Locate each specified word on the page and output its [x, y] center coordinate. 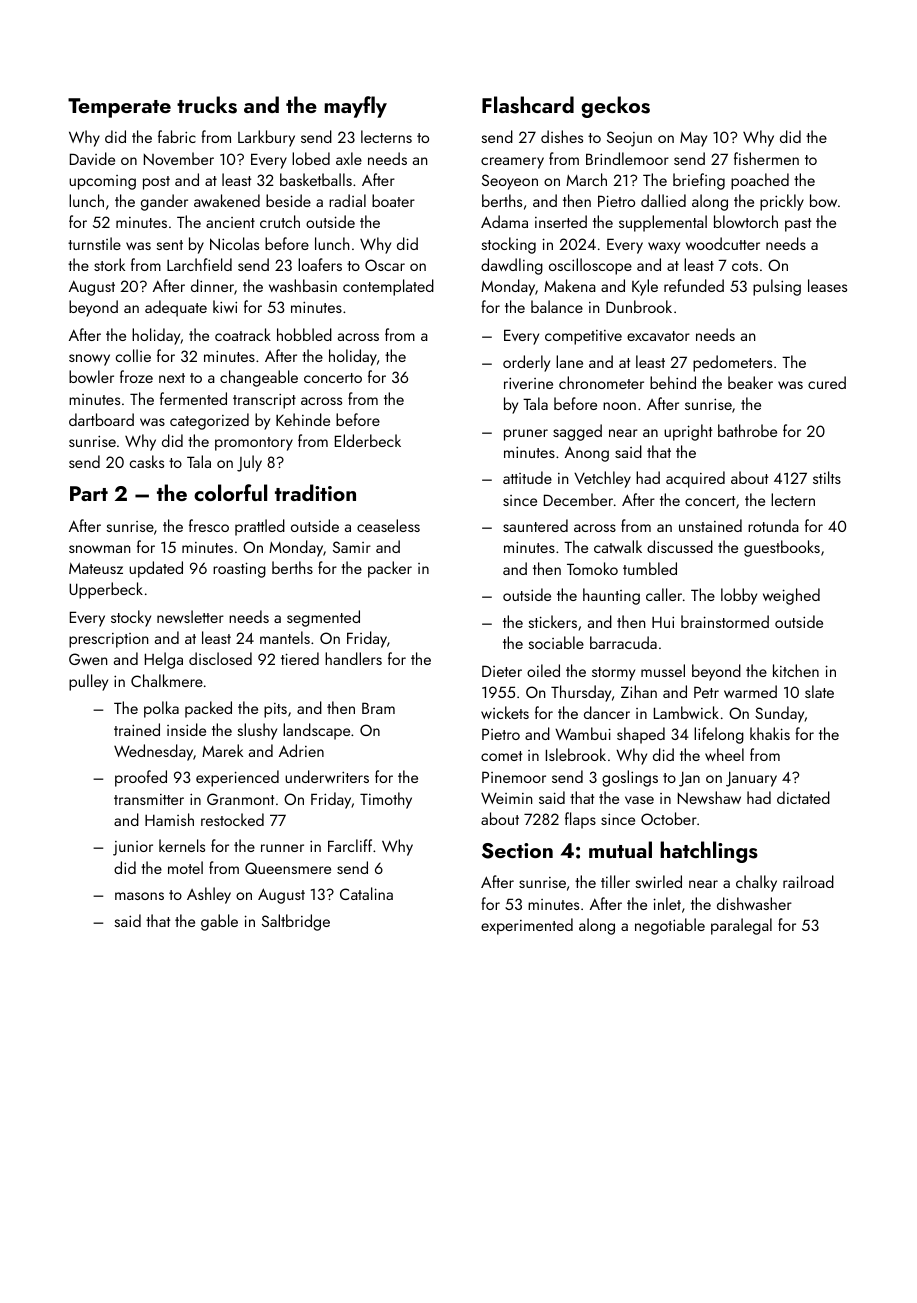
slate [819, 691]
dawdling [512, 266]
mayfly [355, 107]
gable [219, 922]
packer [390, 569]
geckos [615, 107]
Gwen [88, 659]
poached [760, 181]
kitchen [796, 670]
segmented [323, 618]
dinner [212, 285]
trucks [207, 105]
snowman [99, 549]
